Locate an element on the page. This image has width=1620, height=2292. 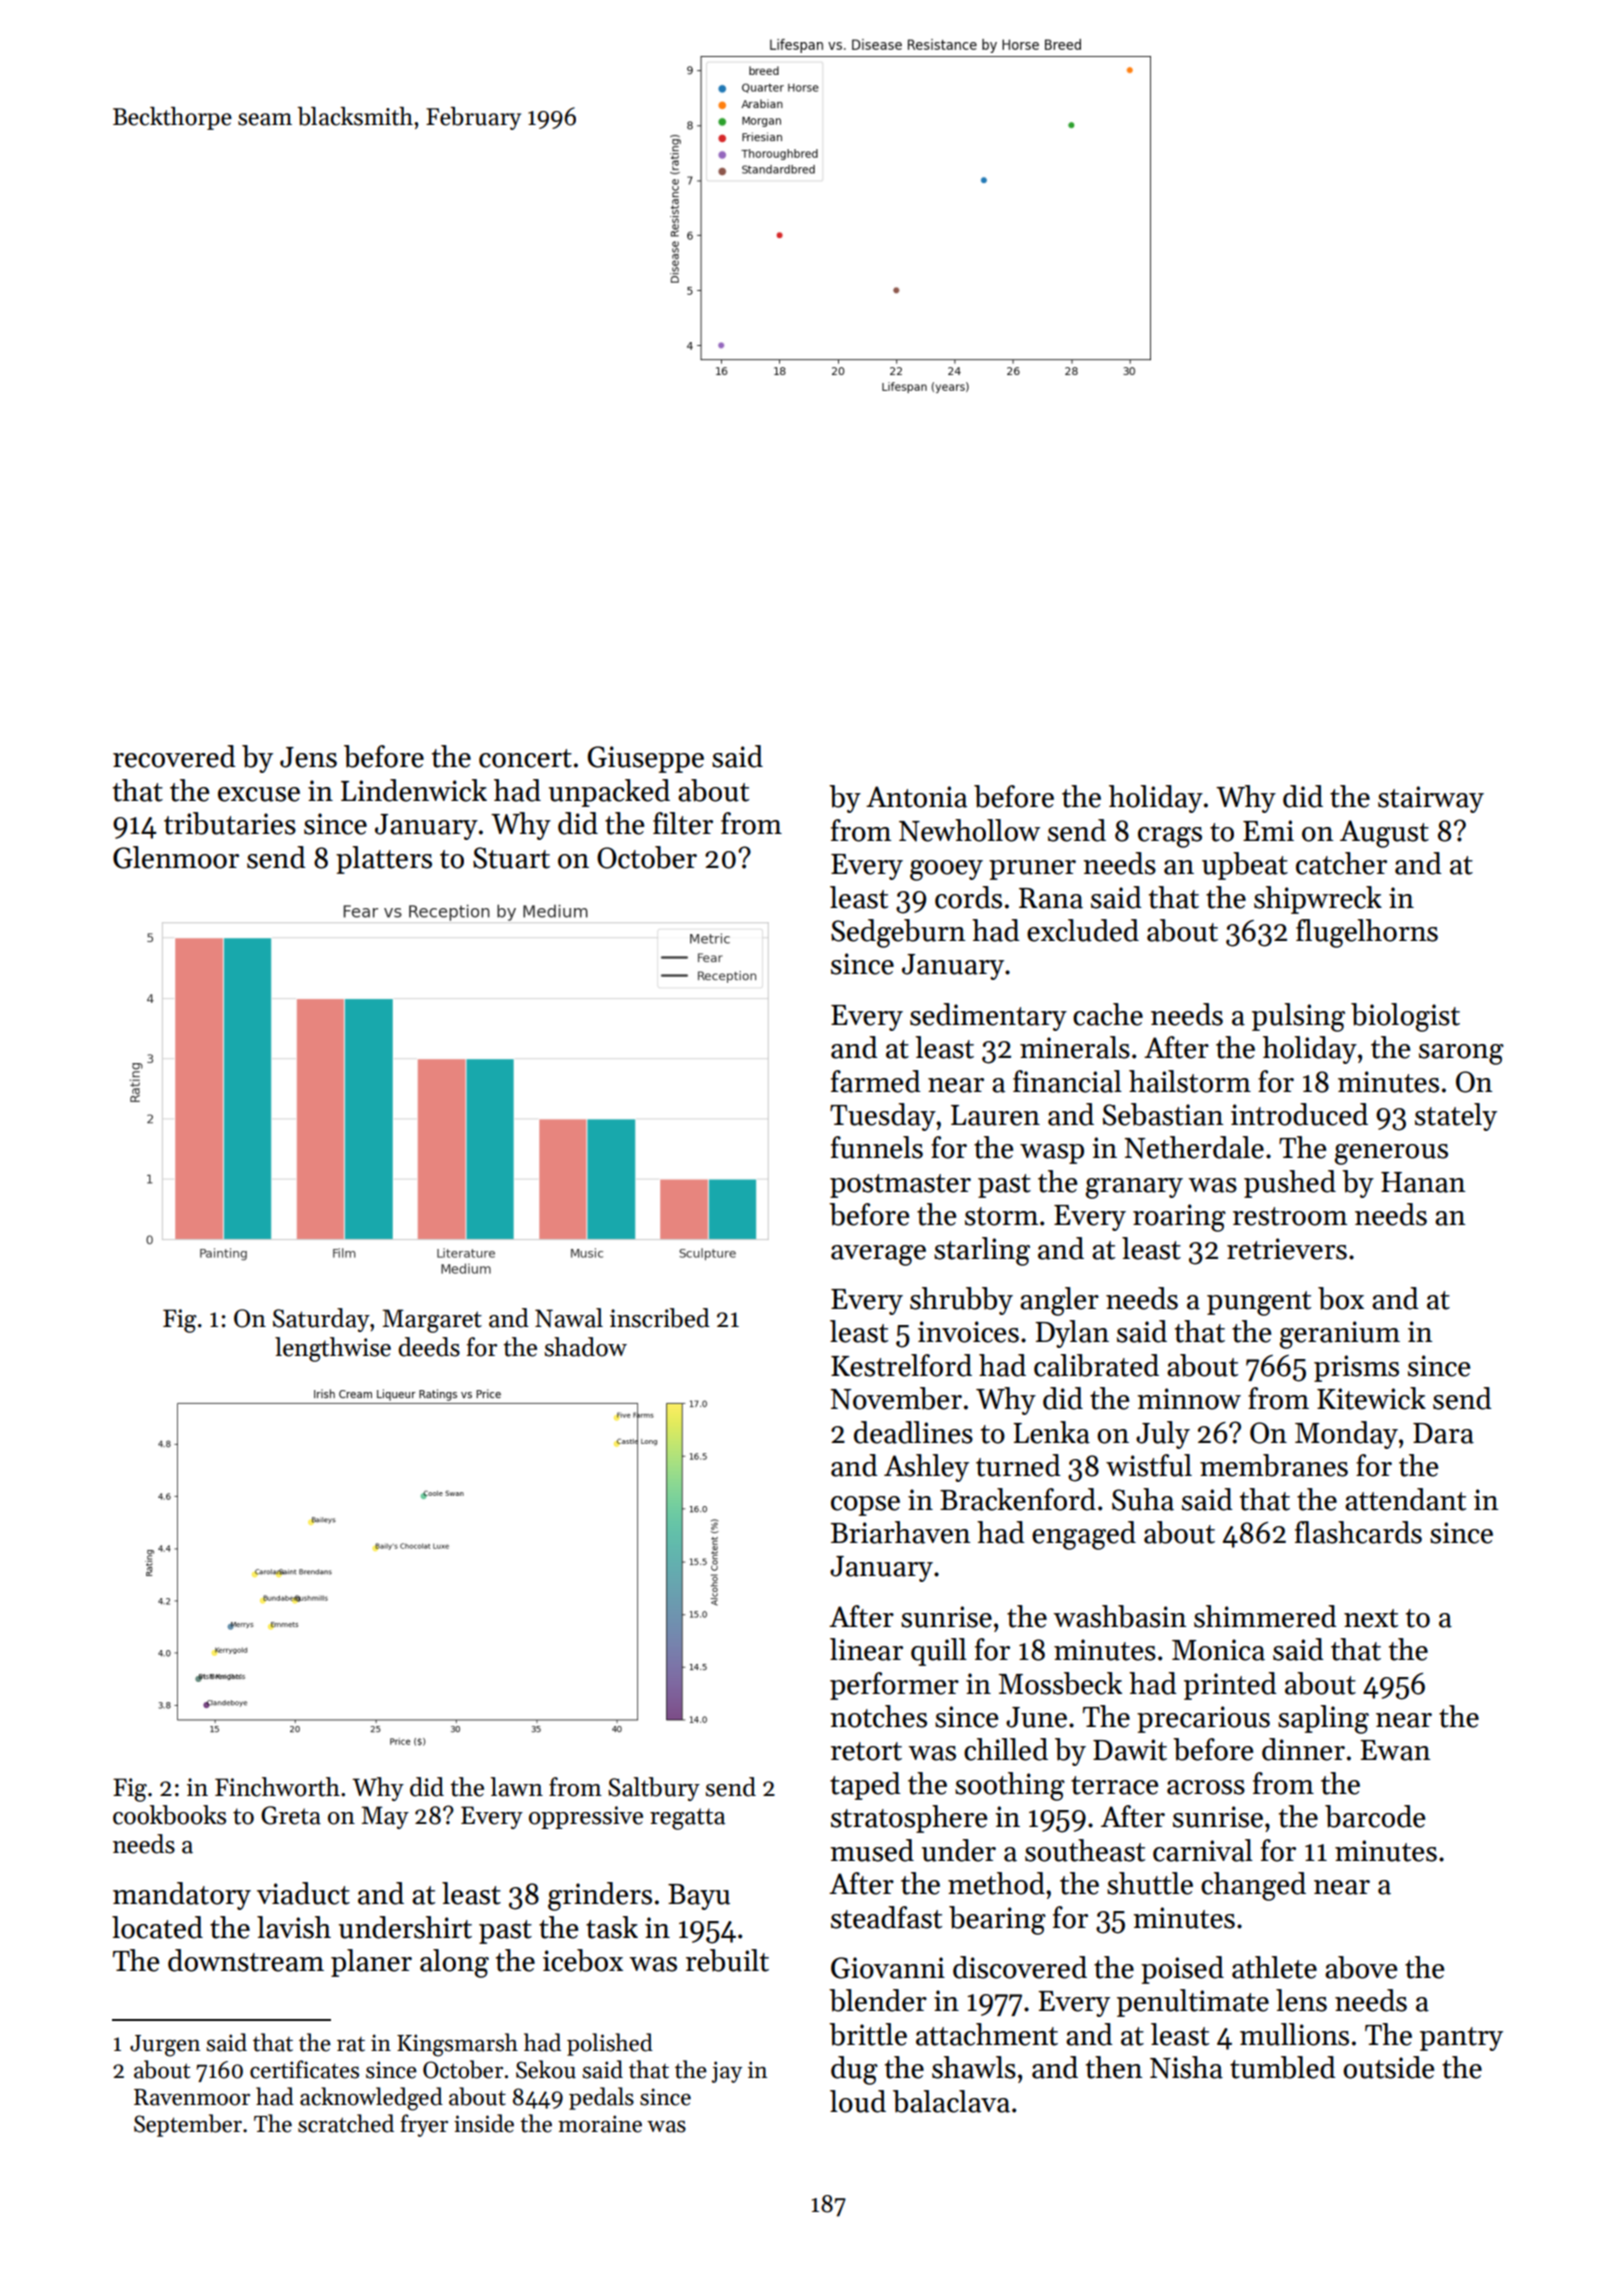
Ewan is located at coordinates (1395, 1750).
